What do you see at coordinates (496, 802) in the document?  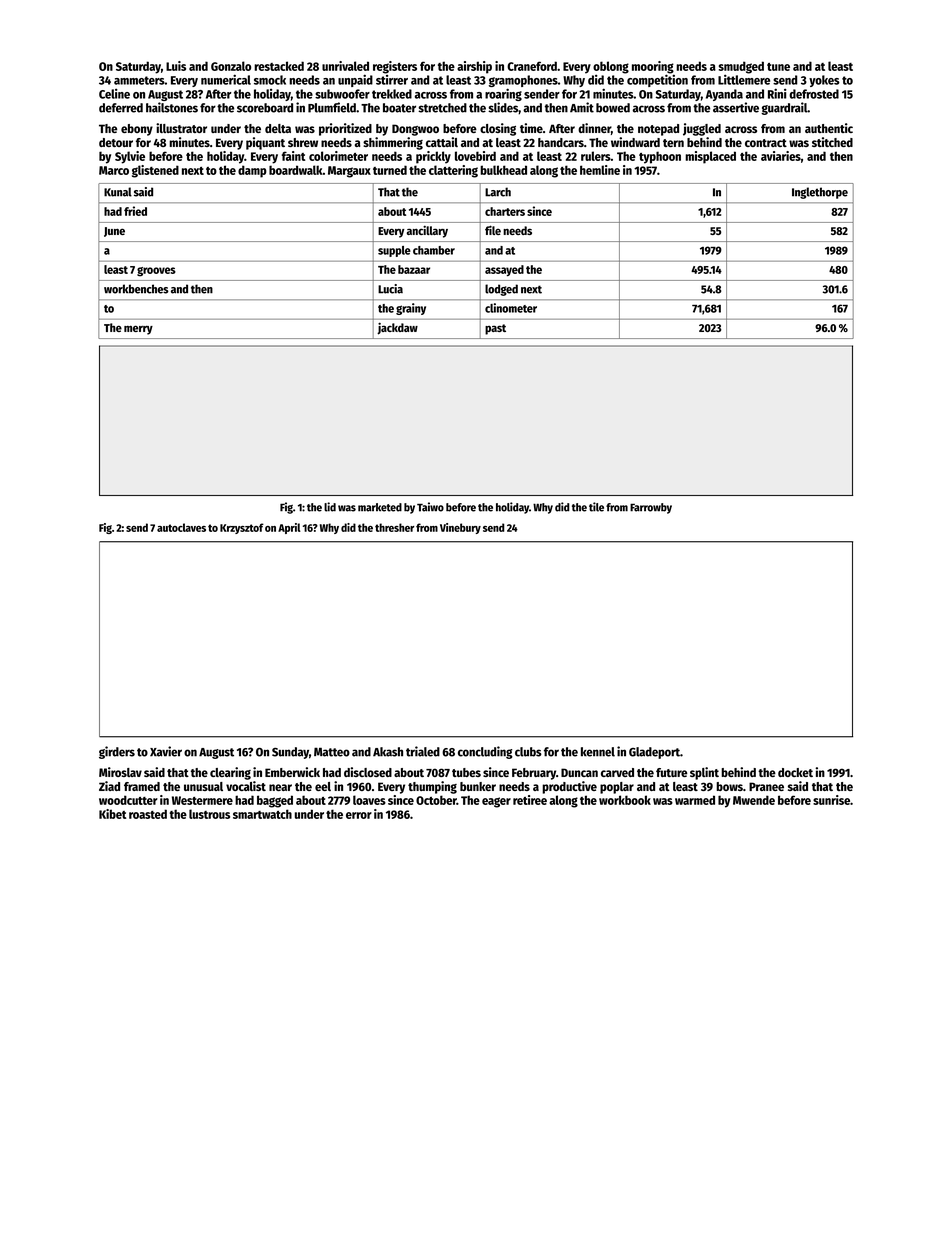 I see `eager` at bounding box center [496, 802].
